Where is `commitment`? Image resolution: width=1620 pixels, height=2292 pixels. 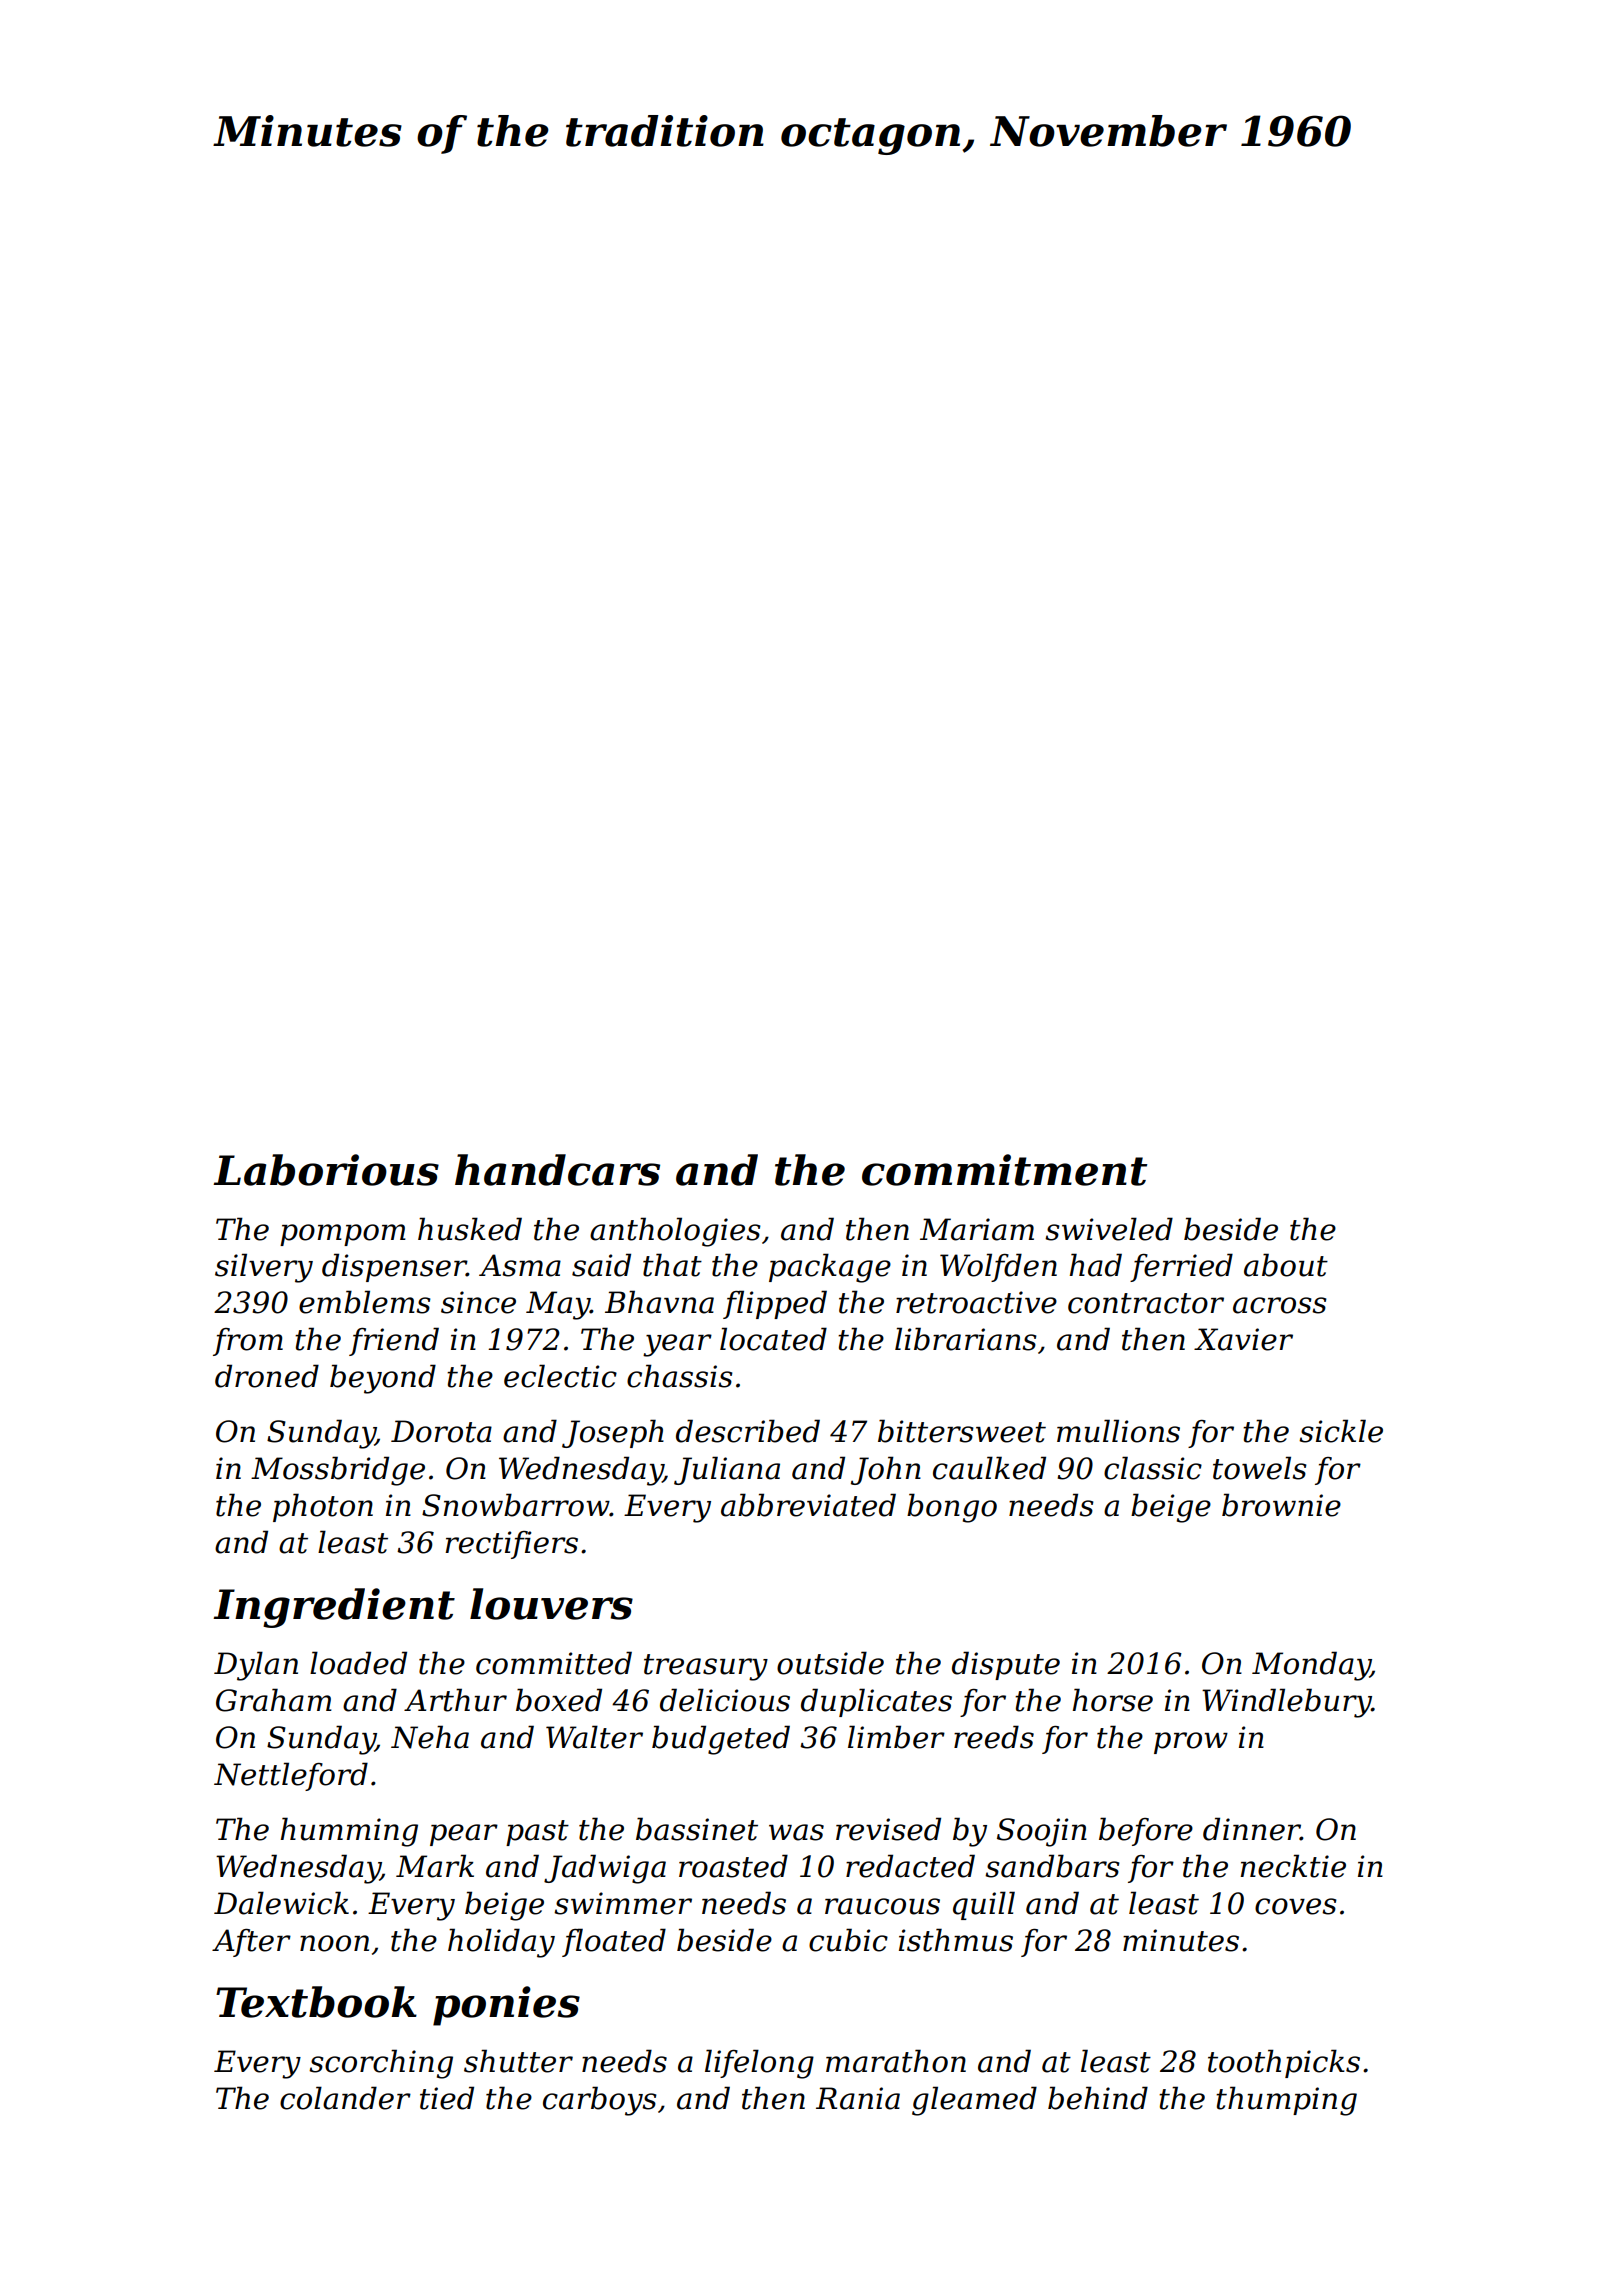
commitment is located at coordinates (1004, 1170).
